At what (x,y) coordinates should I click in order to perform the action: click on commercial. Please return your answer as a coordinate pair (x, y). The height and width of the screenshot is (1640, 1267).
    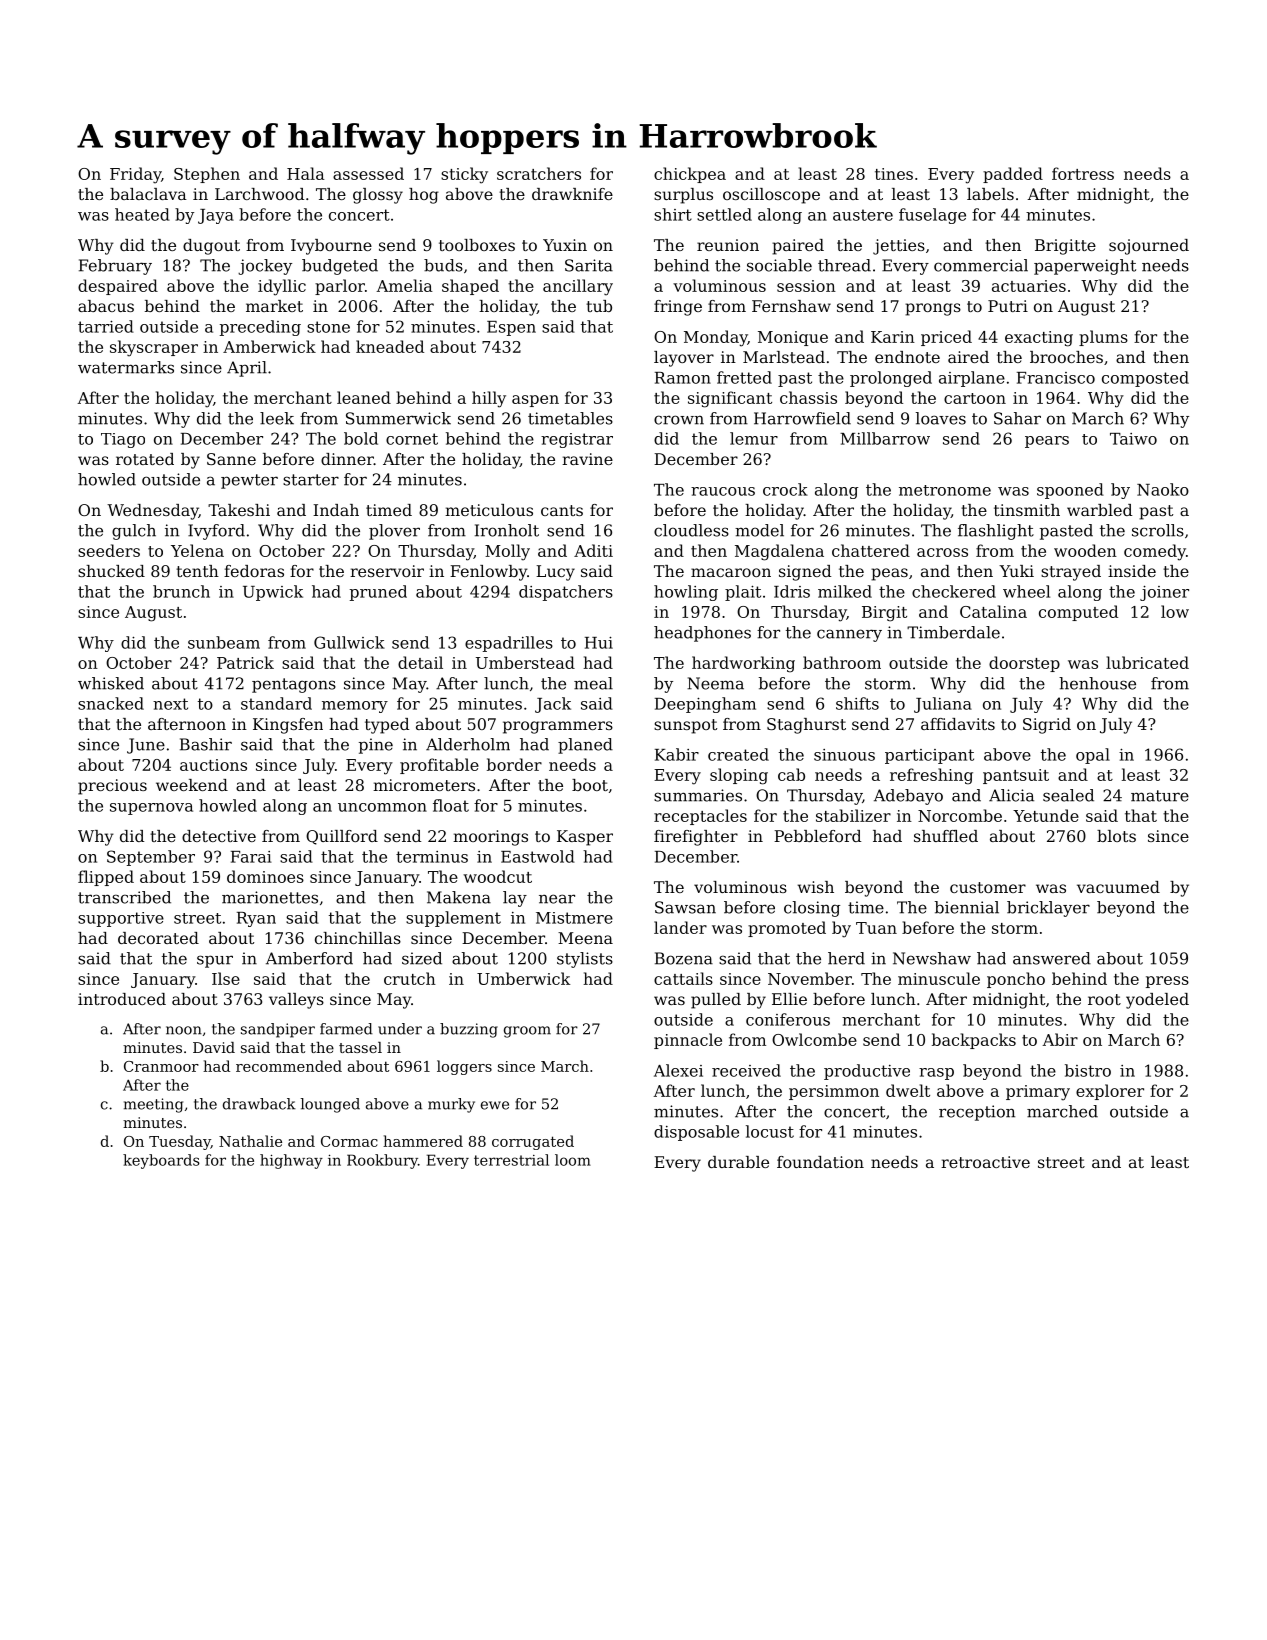
    Looking at the image, I should click on (981, 265).
